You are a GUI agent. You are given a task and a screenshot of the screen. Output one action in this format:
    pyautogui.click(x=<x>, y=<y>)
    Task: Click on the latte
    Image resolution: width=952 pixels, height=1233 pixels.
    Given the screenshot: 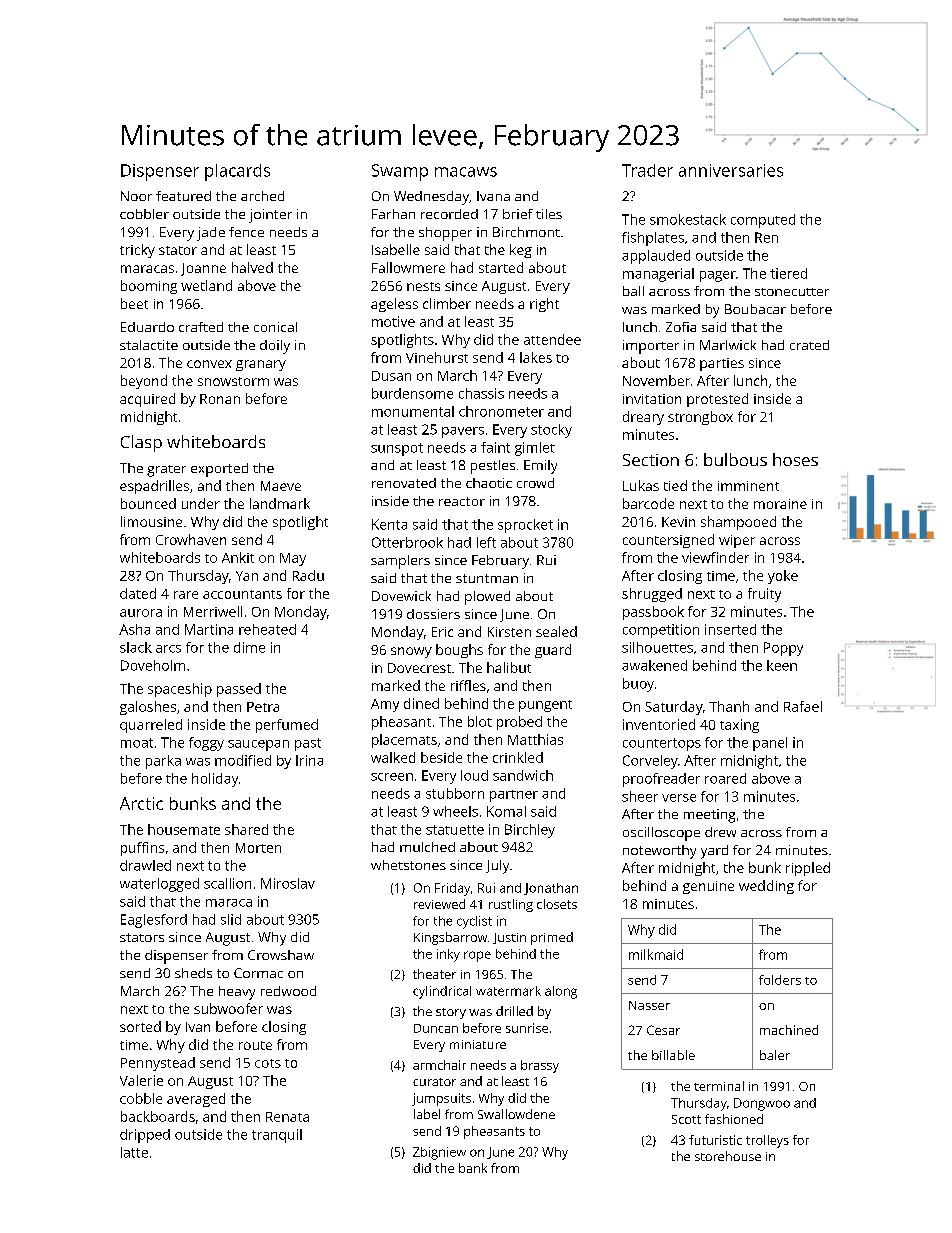 What is the action you would take?
    pyautogui.click(x=134, y=1152)
